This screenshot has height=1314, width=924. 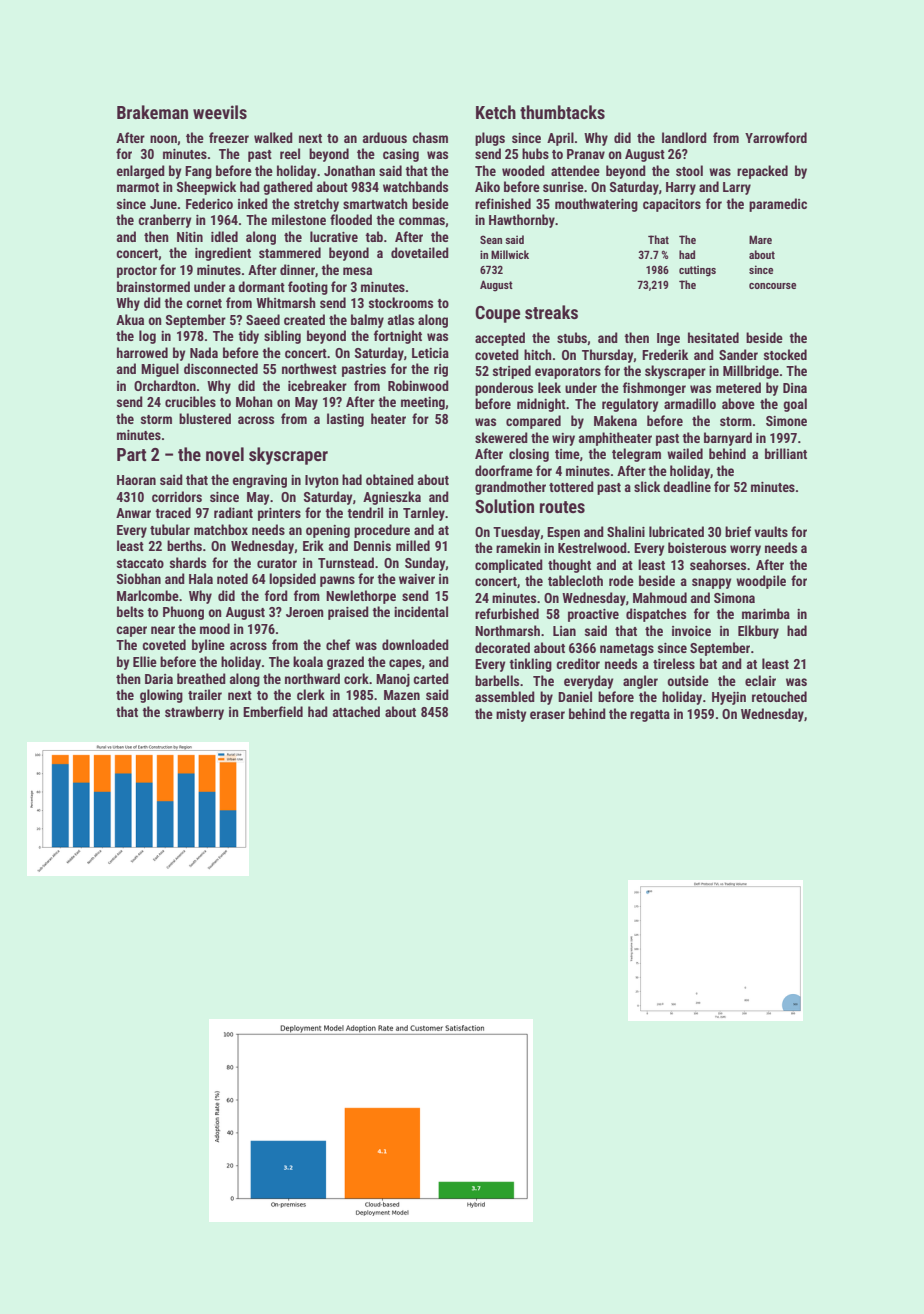 What do you see at coordinates (382, 531) in the screenshot?
I see `procedure` at bounding box center [382, 531].
